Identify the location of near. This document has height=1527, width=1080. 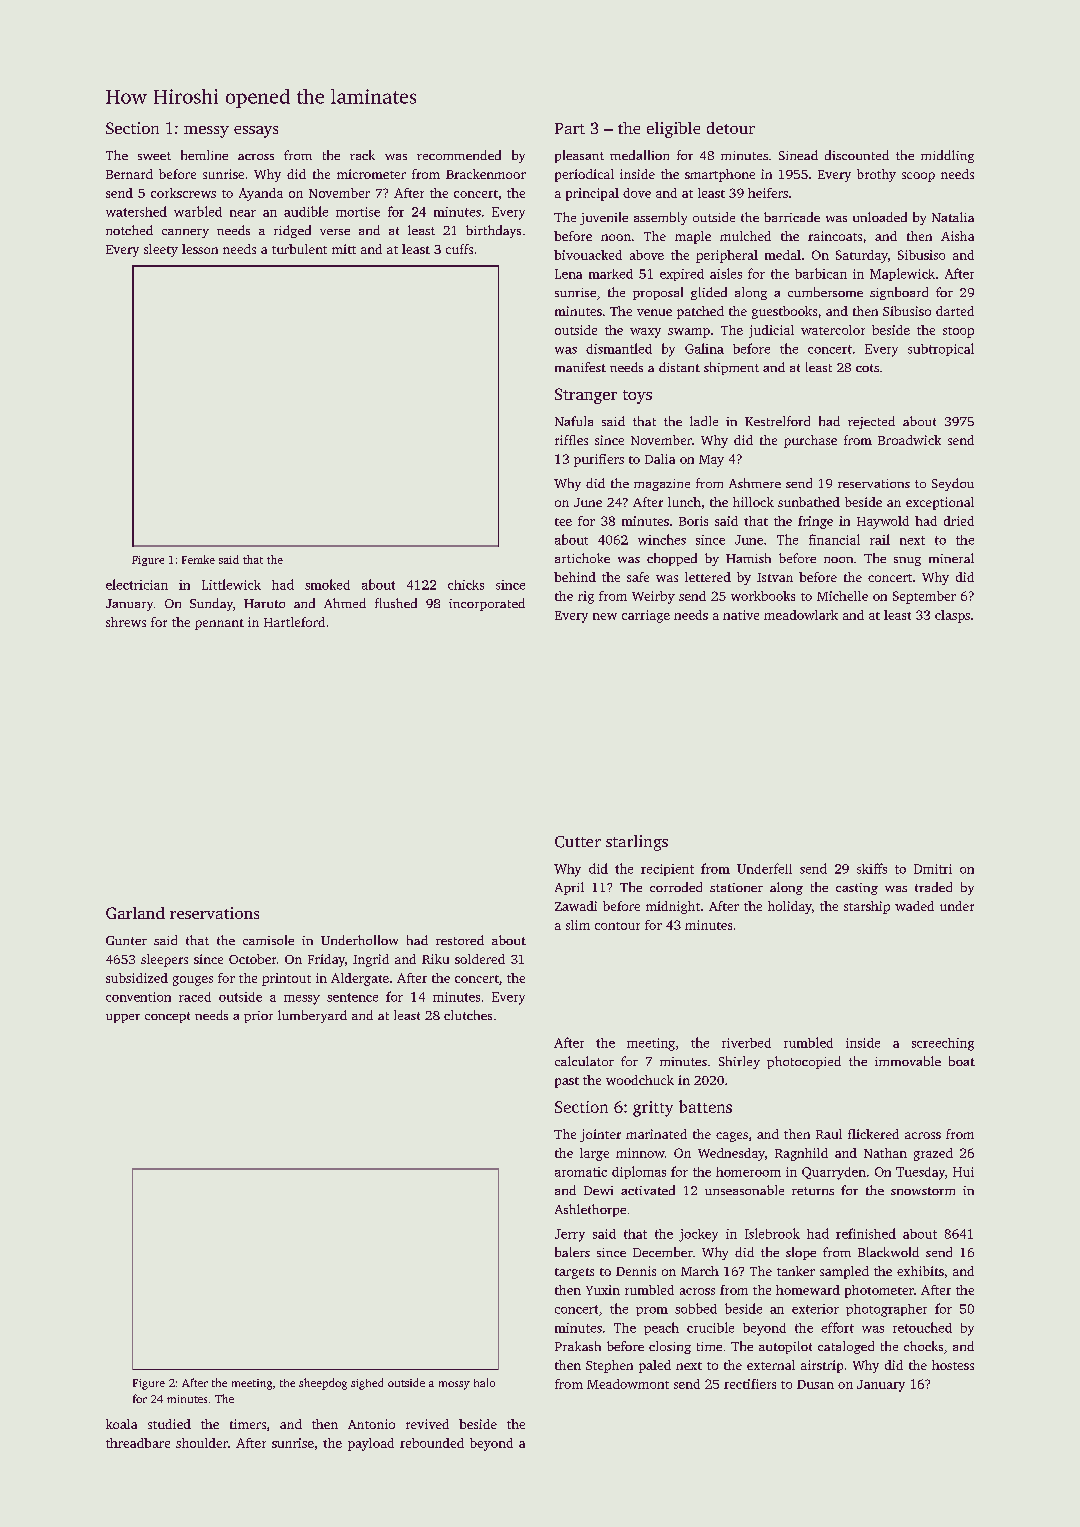
(243, 213).
